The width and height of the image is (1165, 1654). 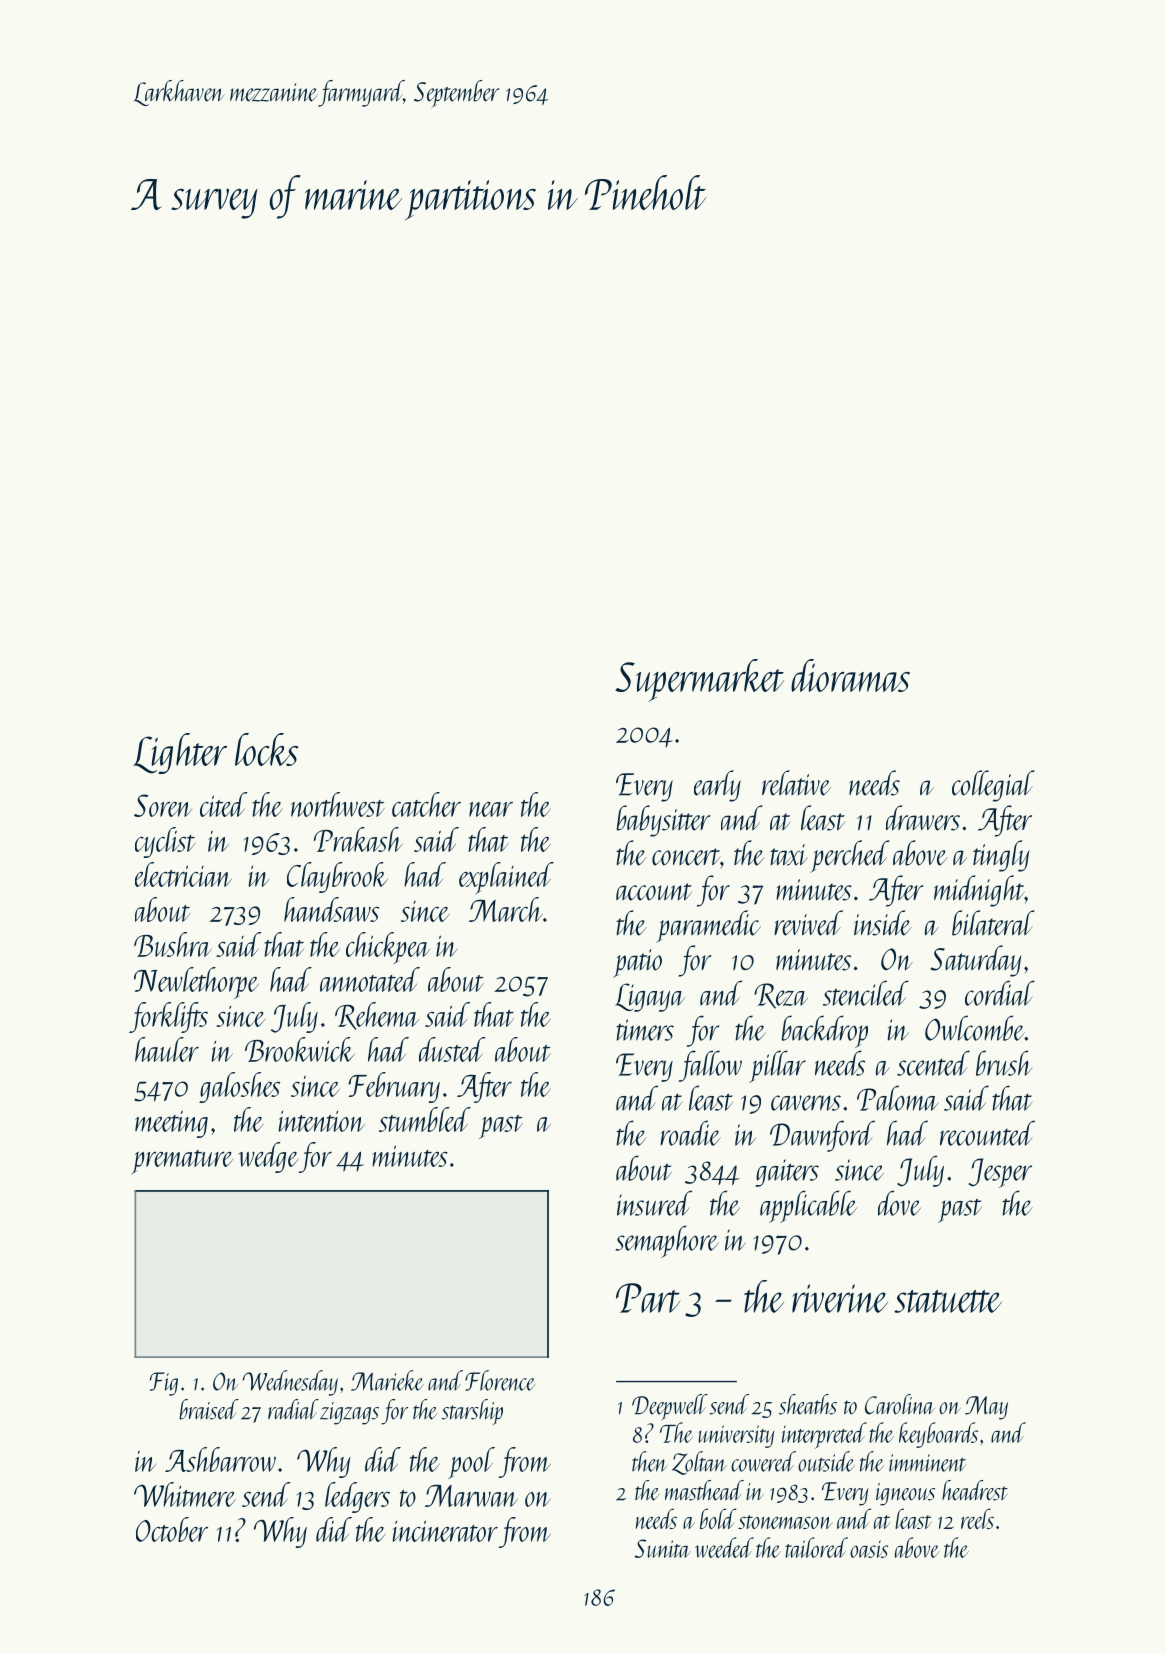 I want to click on locks, so click(x=266, y=749).
